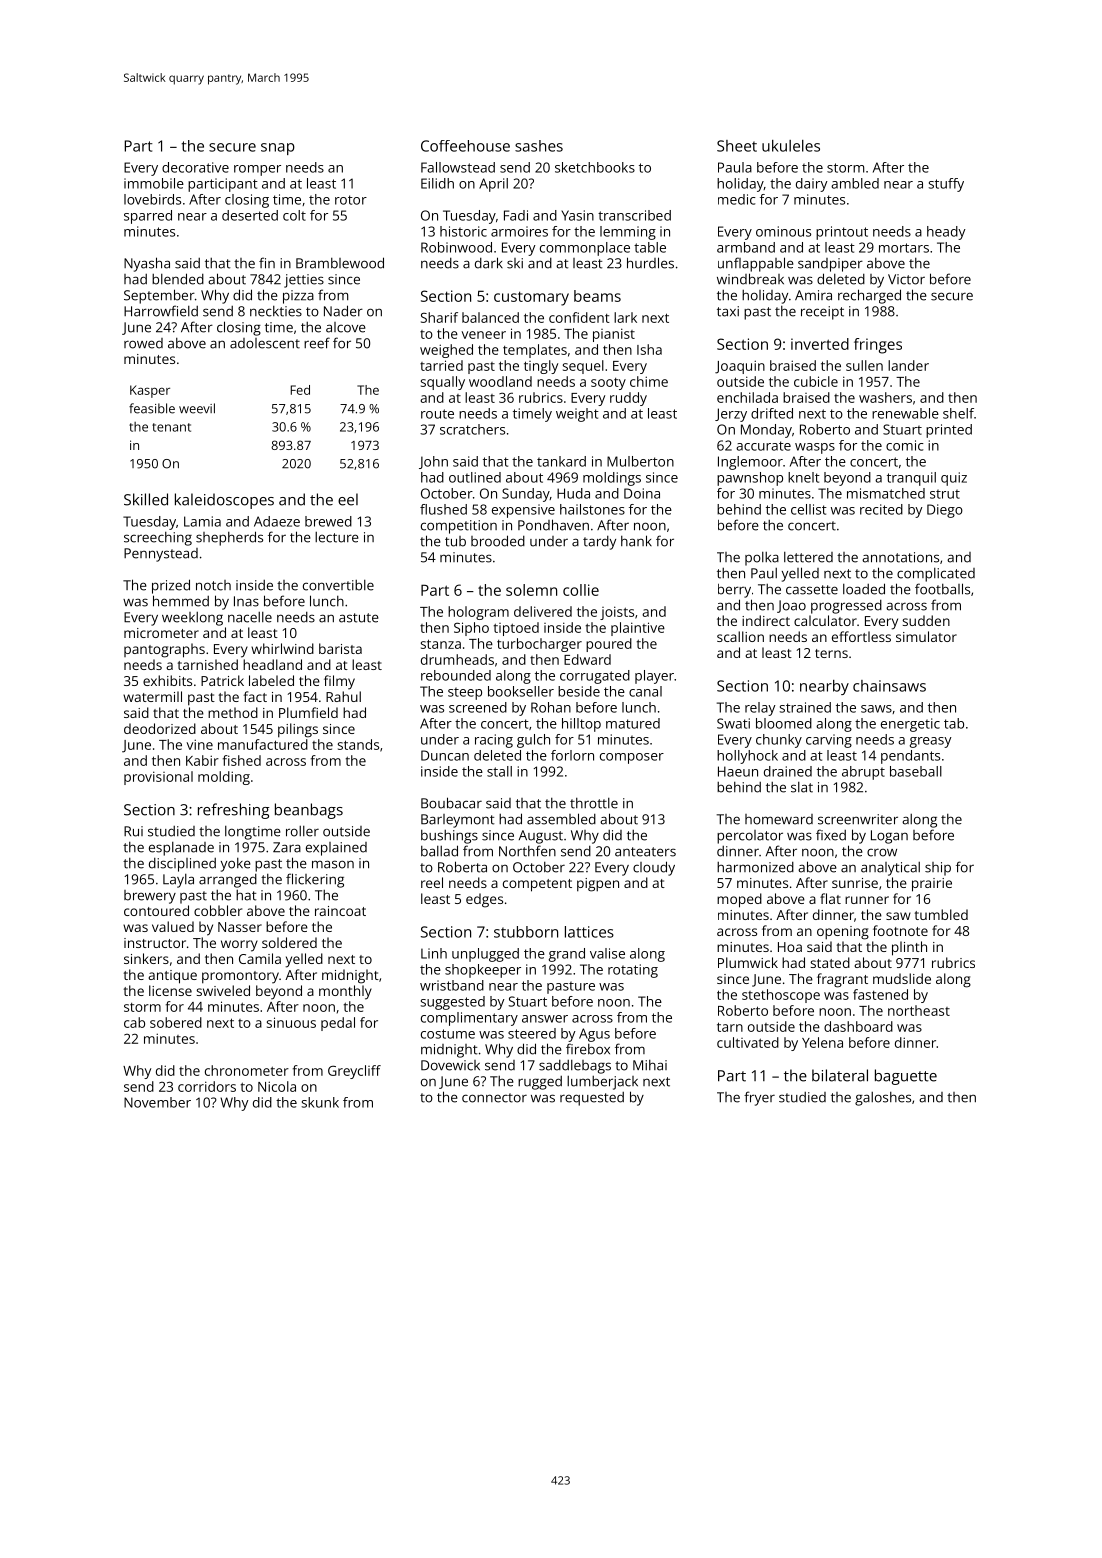 The height and width of the screenshot is (1558, 1102). What do you see at coordinates (178, 279) in the screenshot?
I see `blended` at bounding box center [178, 279].
